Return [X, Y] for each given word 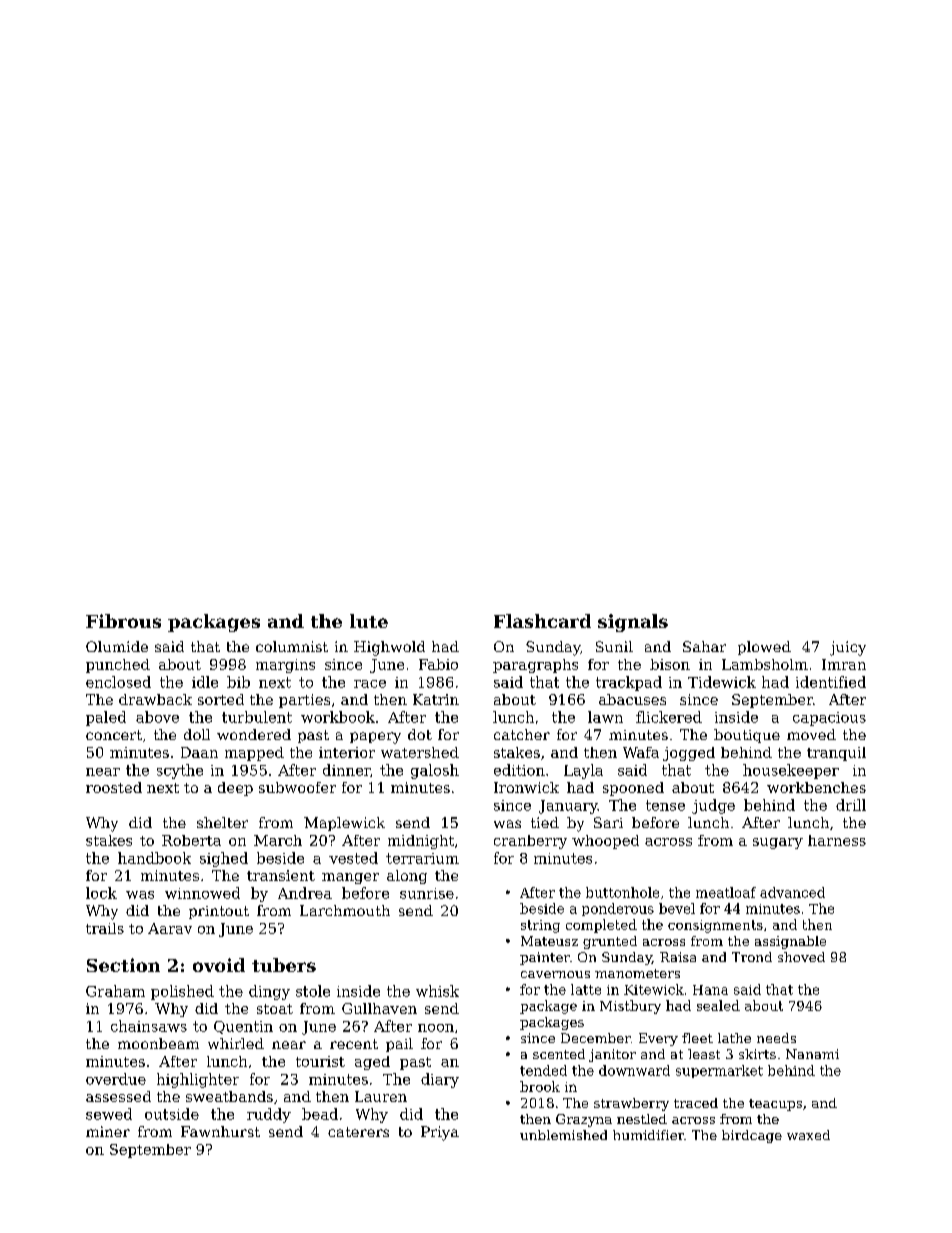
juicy [848, 648]
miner [108, 1131]
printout [219, 912]
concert [114, 735]
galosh [435, 771]
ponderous [618, 909]
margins [285, 666]
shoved [801, 957]
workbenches [816, 787]
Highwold [389, 648]
